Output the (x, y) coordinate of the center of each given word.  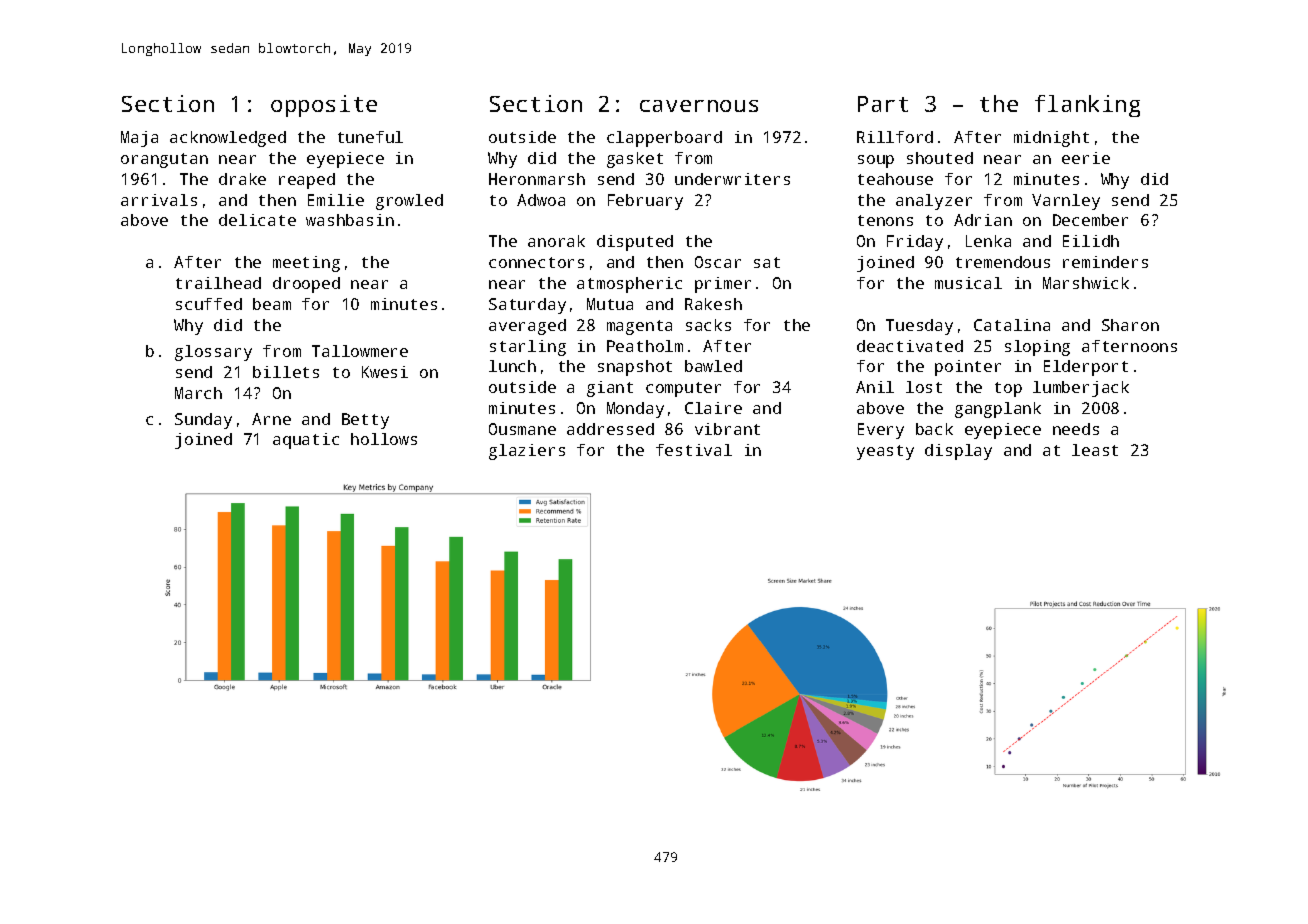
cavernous (699, 106)
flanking (1087, 106)
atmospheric (629, 285)
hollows (384, 439)
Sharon (1130, 325)
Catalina (1012, 325)
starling (528, 348)
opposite (324, 106)
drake (242, 179)
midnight (1051, 139)
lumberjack (1081, 389)
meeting (306, 264)
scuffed (209, 304)
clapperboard (664, 139)
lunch (512, 366)
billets (286, 372)
